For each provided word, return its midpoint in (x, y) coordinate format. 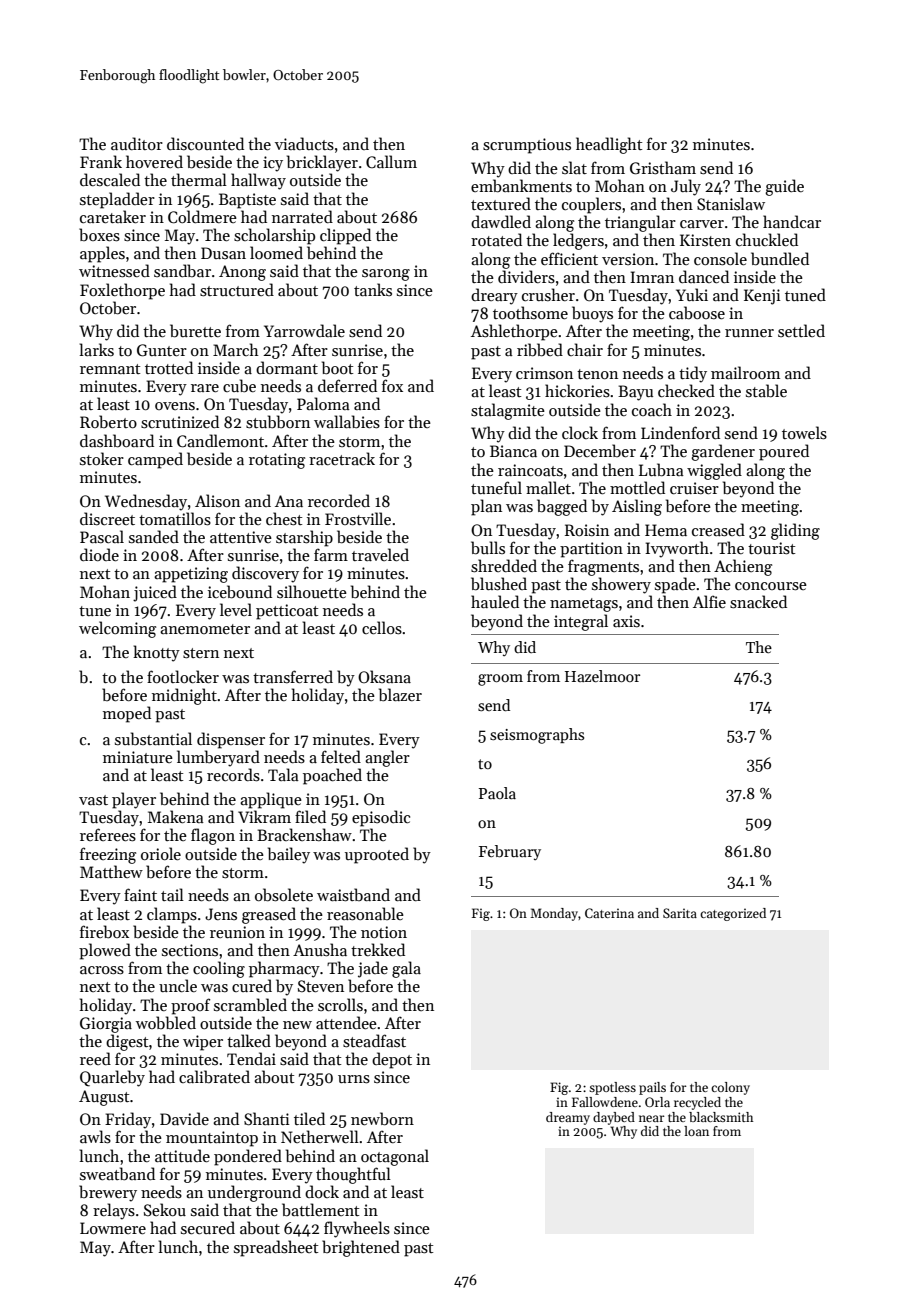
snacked (758, 602)
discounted (205, 143)
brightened (361, 1248)
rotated (496, 239)
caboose (697, 313)
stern (201, 653)
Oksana (384, 676)
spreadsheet (276, 1248)
